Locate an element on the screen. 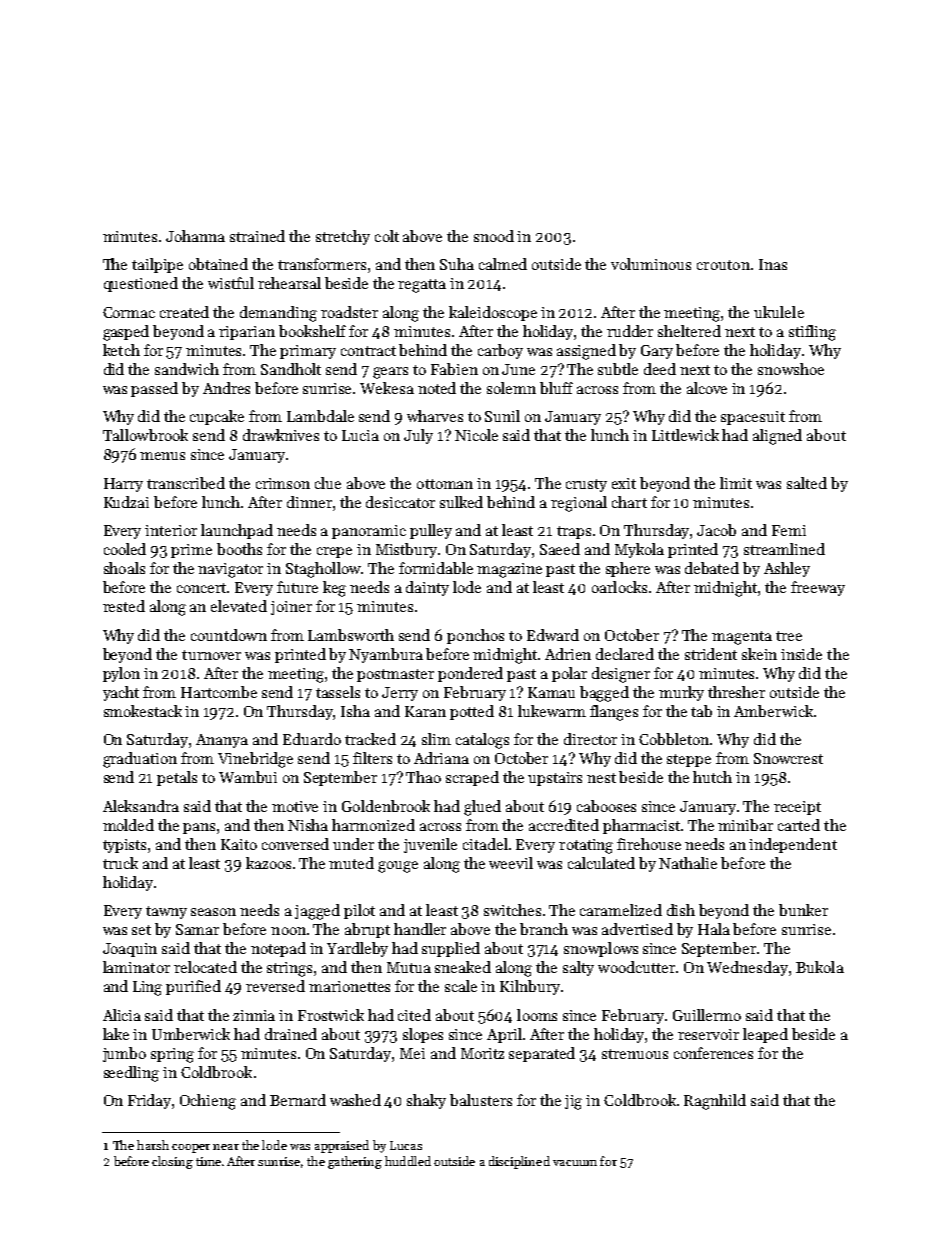 The width and height of the screenshot is (952, 1233). wharves is located at coordinates (435, 416).
